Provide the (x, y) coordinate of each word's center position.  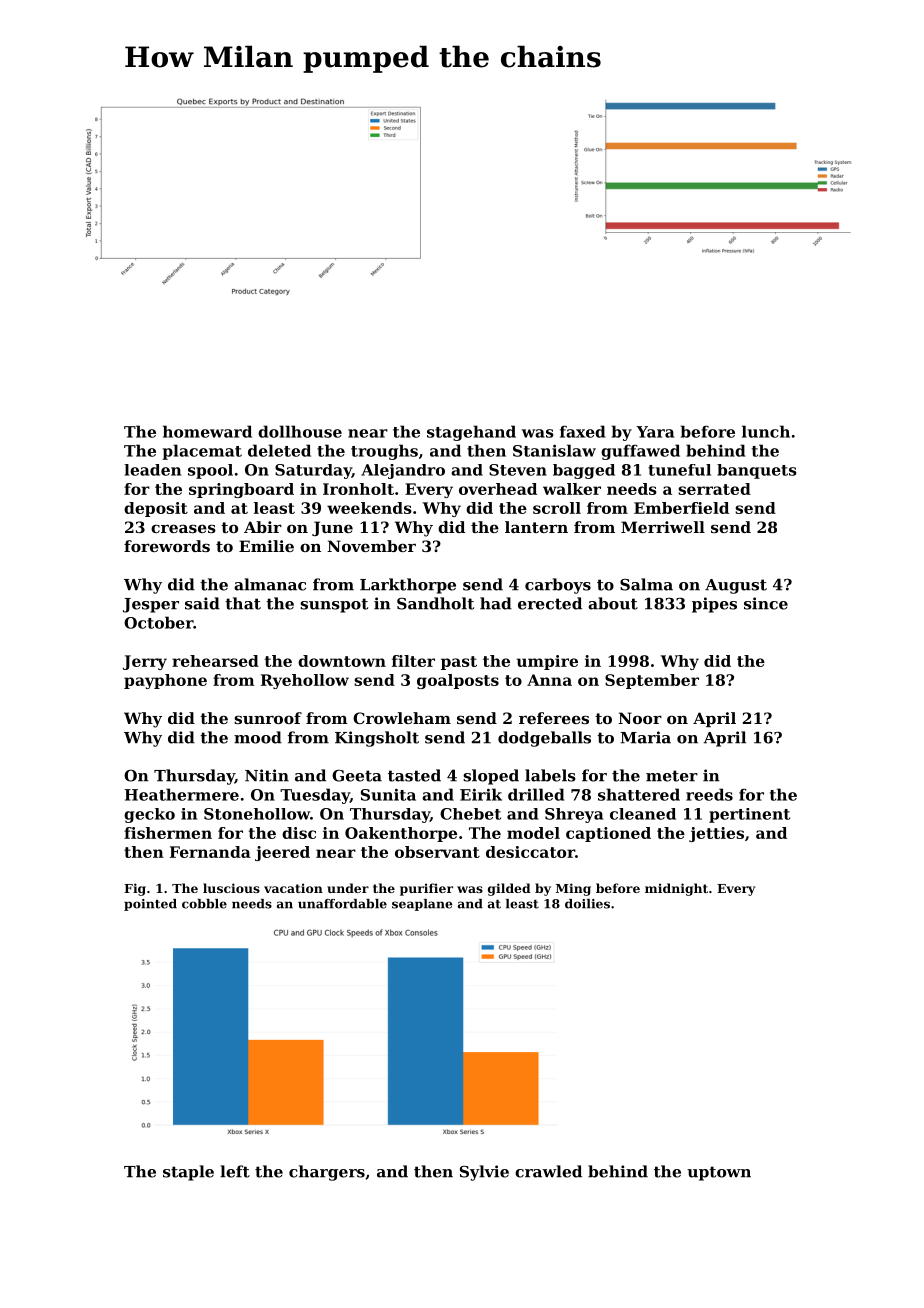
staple (188, 1173)
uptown (719, 1173)
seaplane (422, 905)
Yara (655, 432)
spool (210, 471)
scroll (557, 508)
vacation (293, 888)
